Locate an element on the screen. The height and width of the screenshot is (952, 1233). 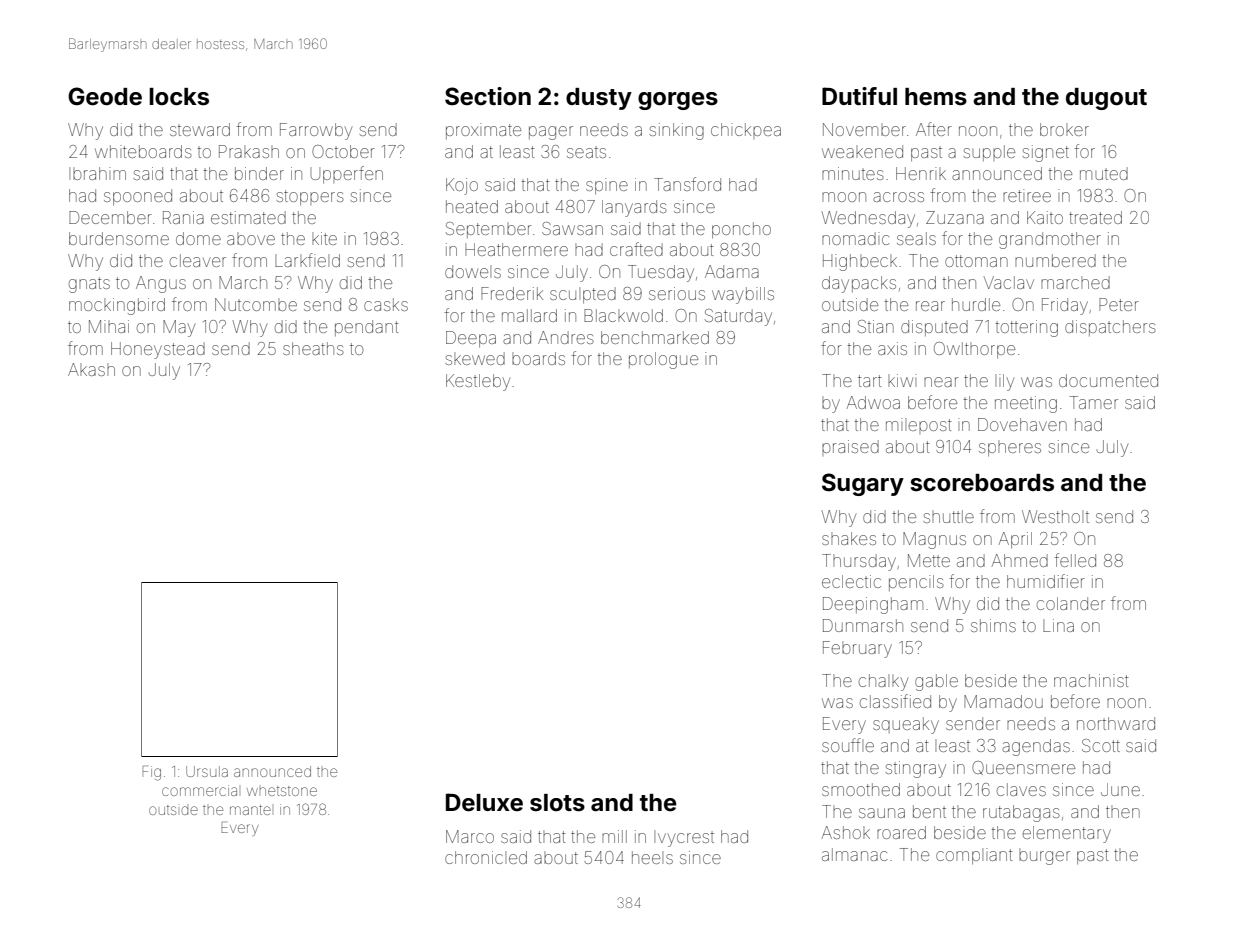
Dunmarsh is located at coordinates (863, 625).
